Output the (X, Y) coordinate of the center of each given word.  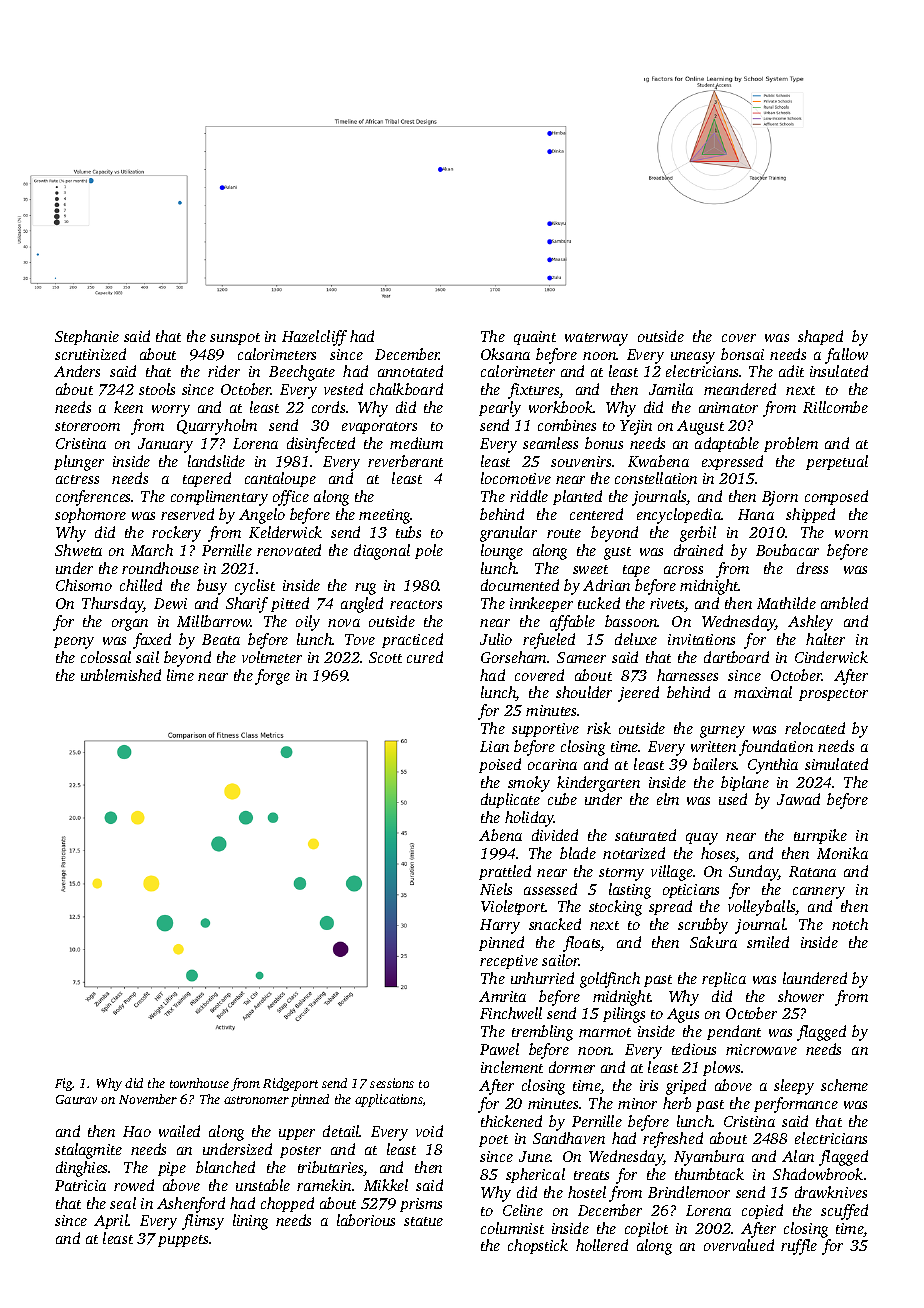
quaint (535, 338)
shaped (820, 337)
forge (272, 677)
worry (171, 411)
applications (389, 1100)
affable (572, 623)
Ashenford (191, 1205)
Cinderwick (831, 657)
